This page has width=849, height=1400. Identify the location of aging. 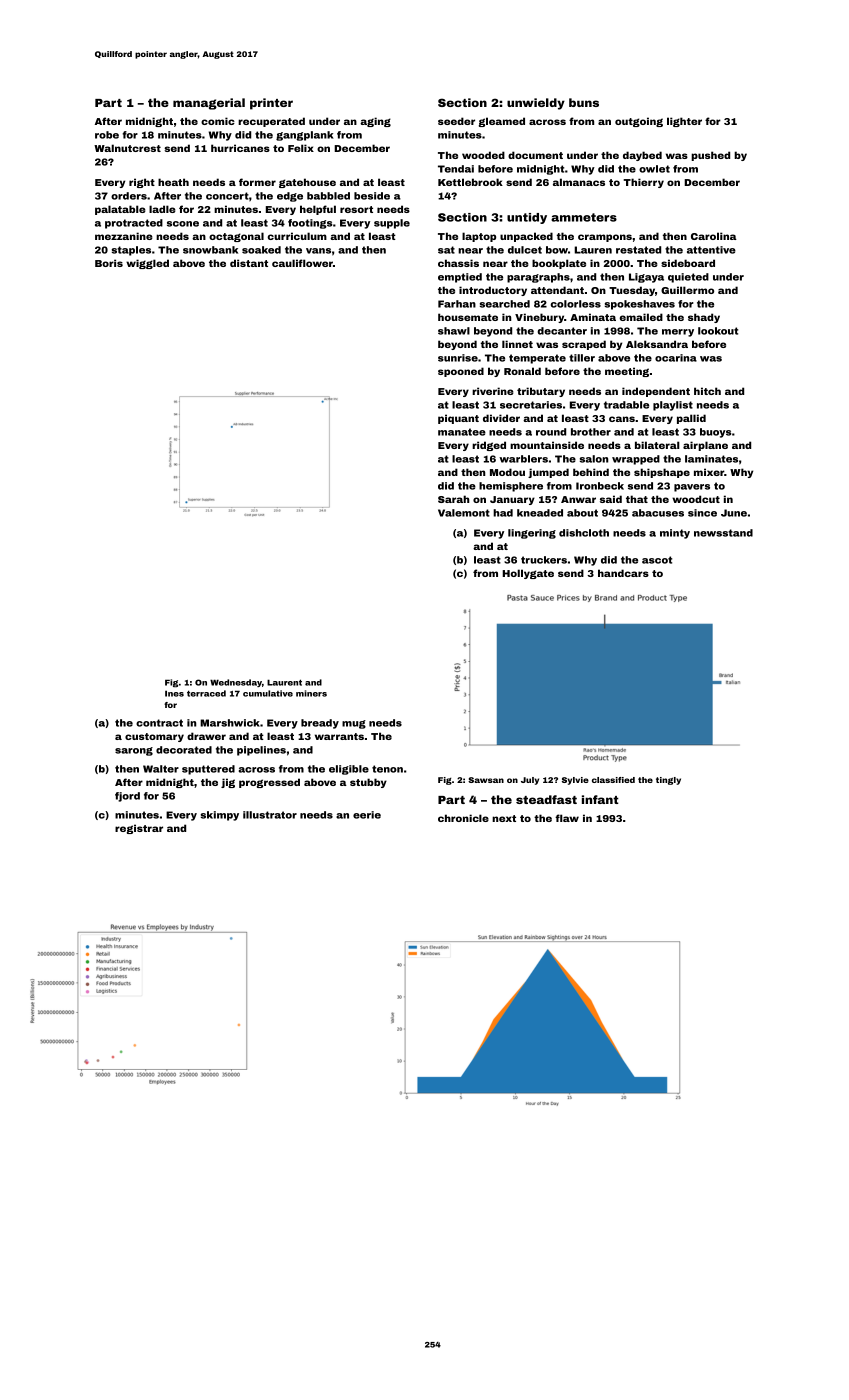
(375, 122).
